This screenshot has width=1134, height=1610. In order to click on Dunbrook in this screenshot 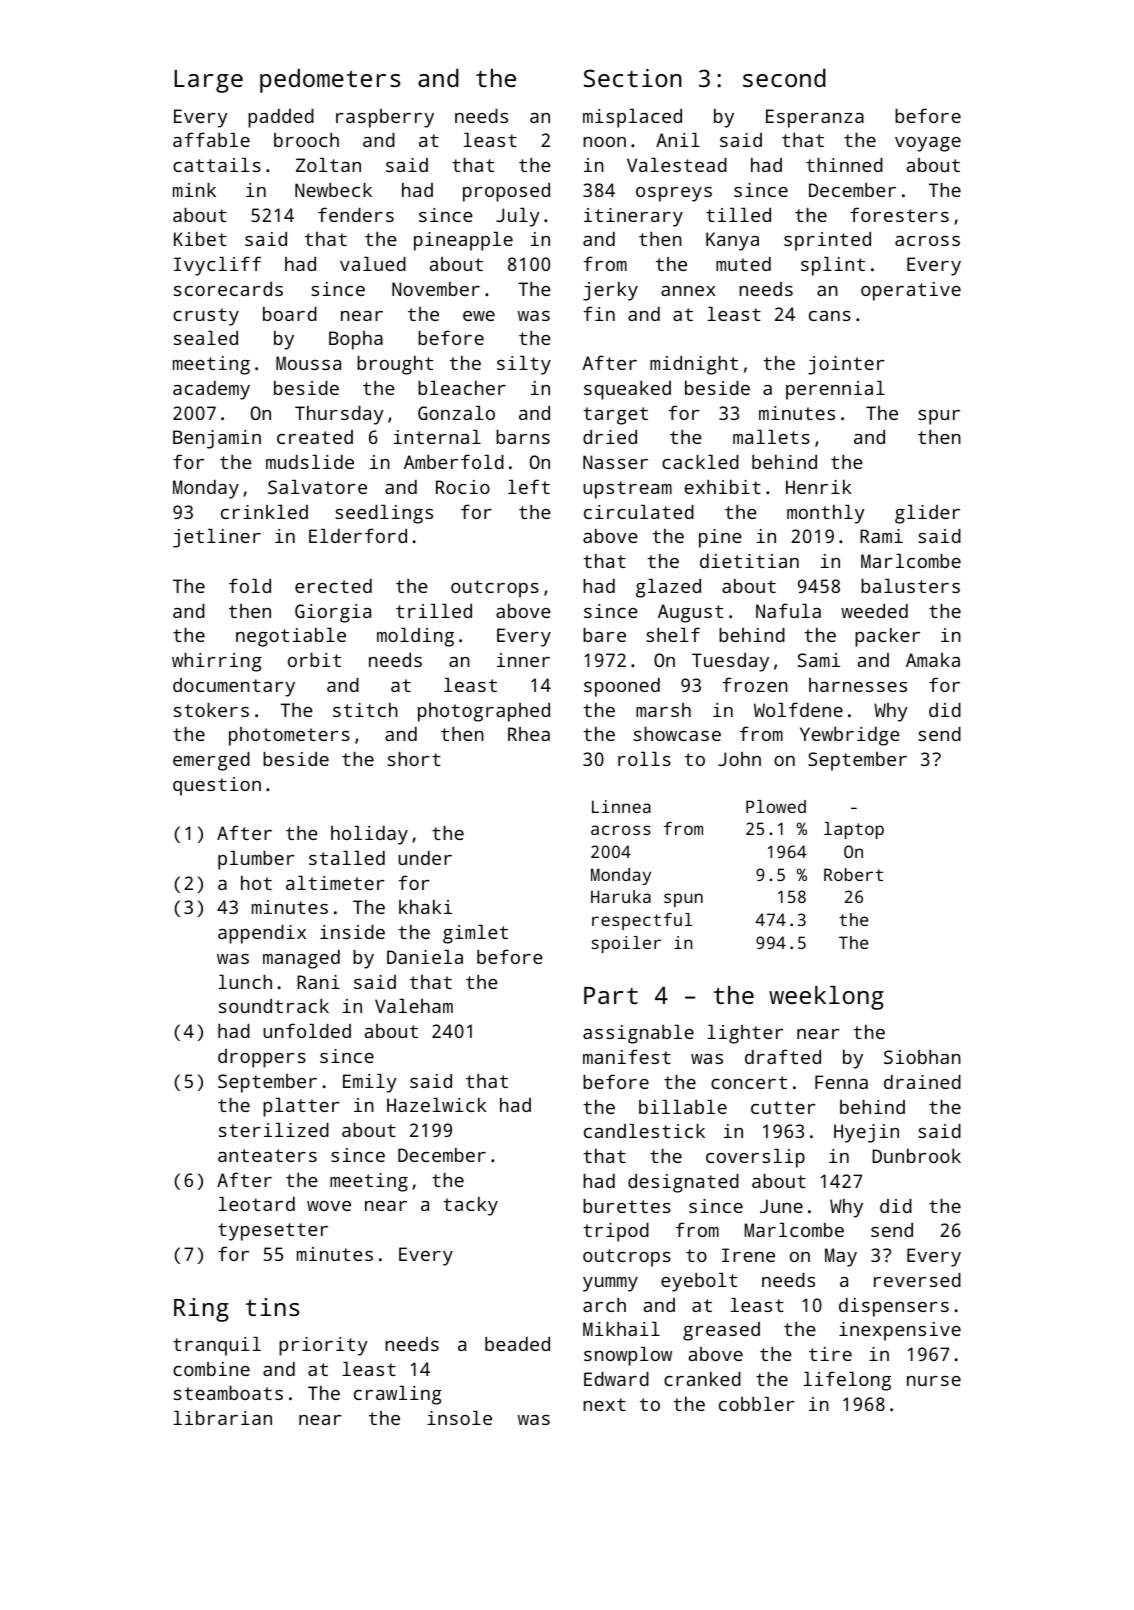, I will do `click(916, 1156)`.
